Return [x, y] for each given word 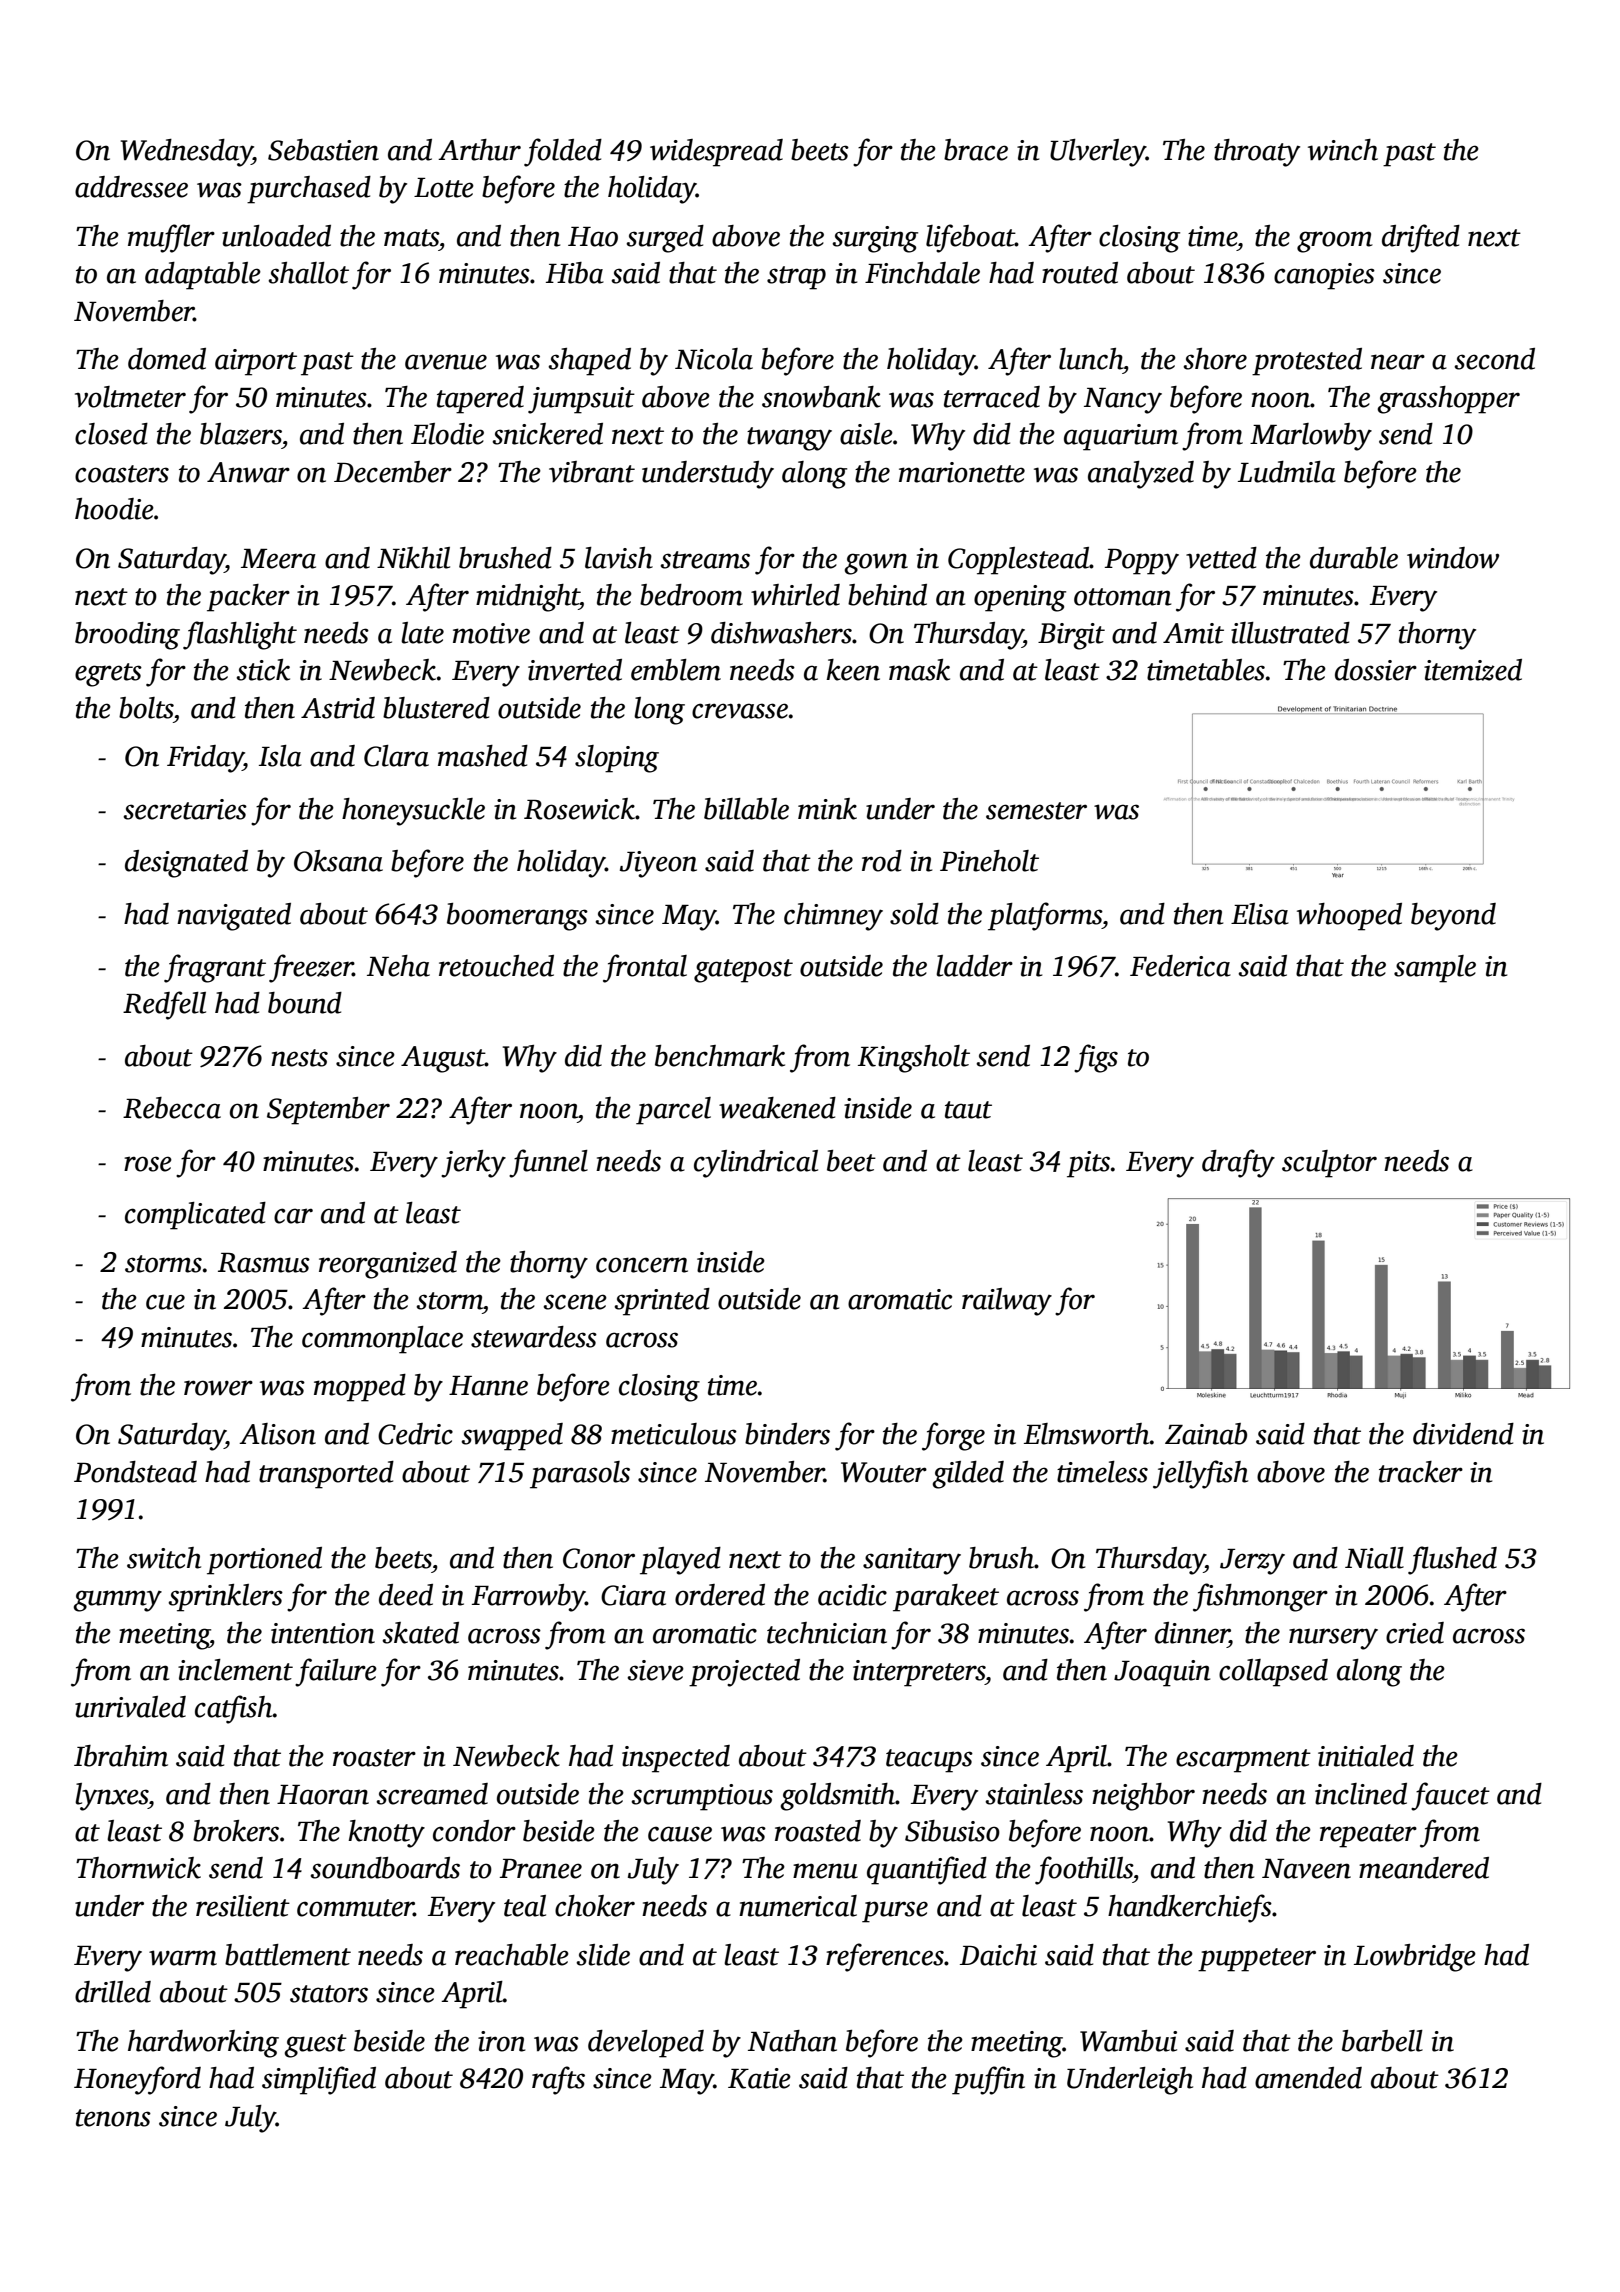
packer [248, 598]
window [1453, 558]
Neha [398, 966]
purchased [309, 190]
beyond [1453, 917]
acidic [852, 1595]
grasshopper [1448, 400]
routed [1080, 273]
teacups [929, 1761]
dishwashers [781, 633]
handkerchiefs [1190, 1908]
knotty [386, 1834]
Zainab [1206, 1434]
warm [183, 1958]
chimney [833, 917]
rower [218, 1388]
